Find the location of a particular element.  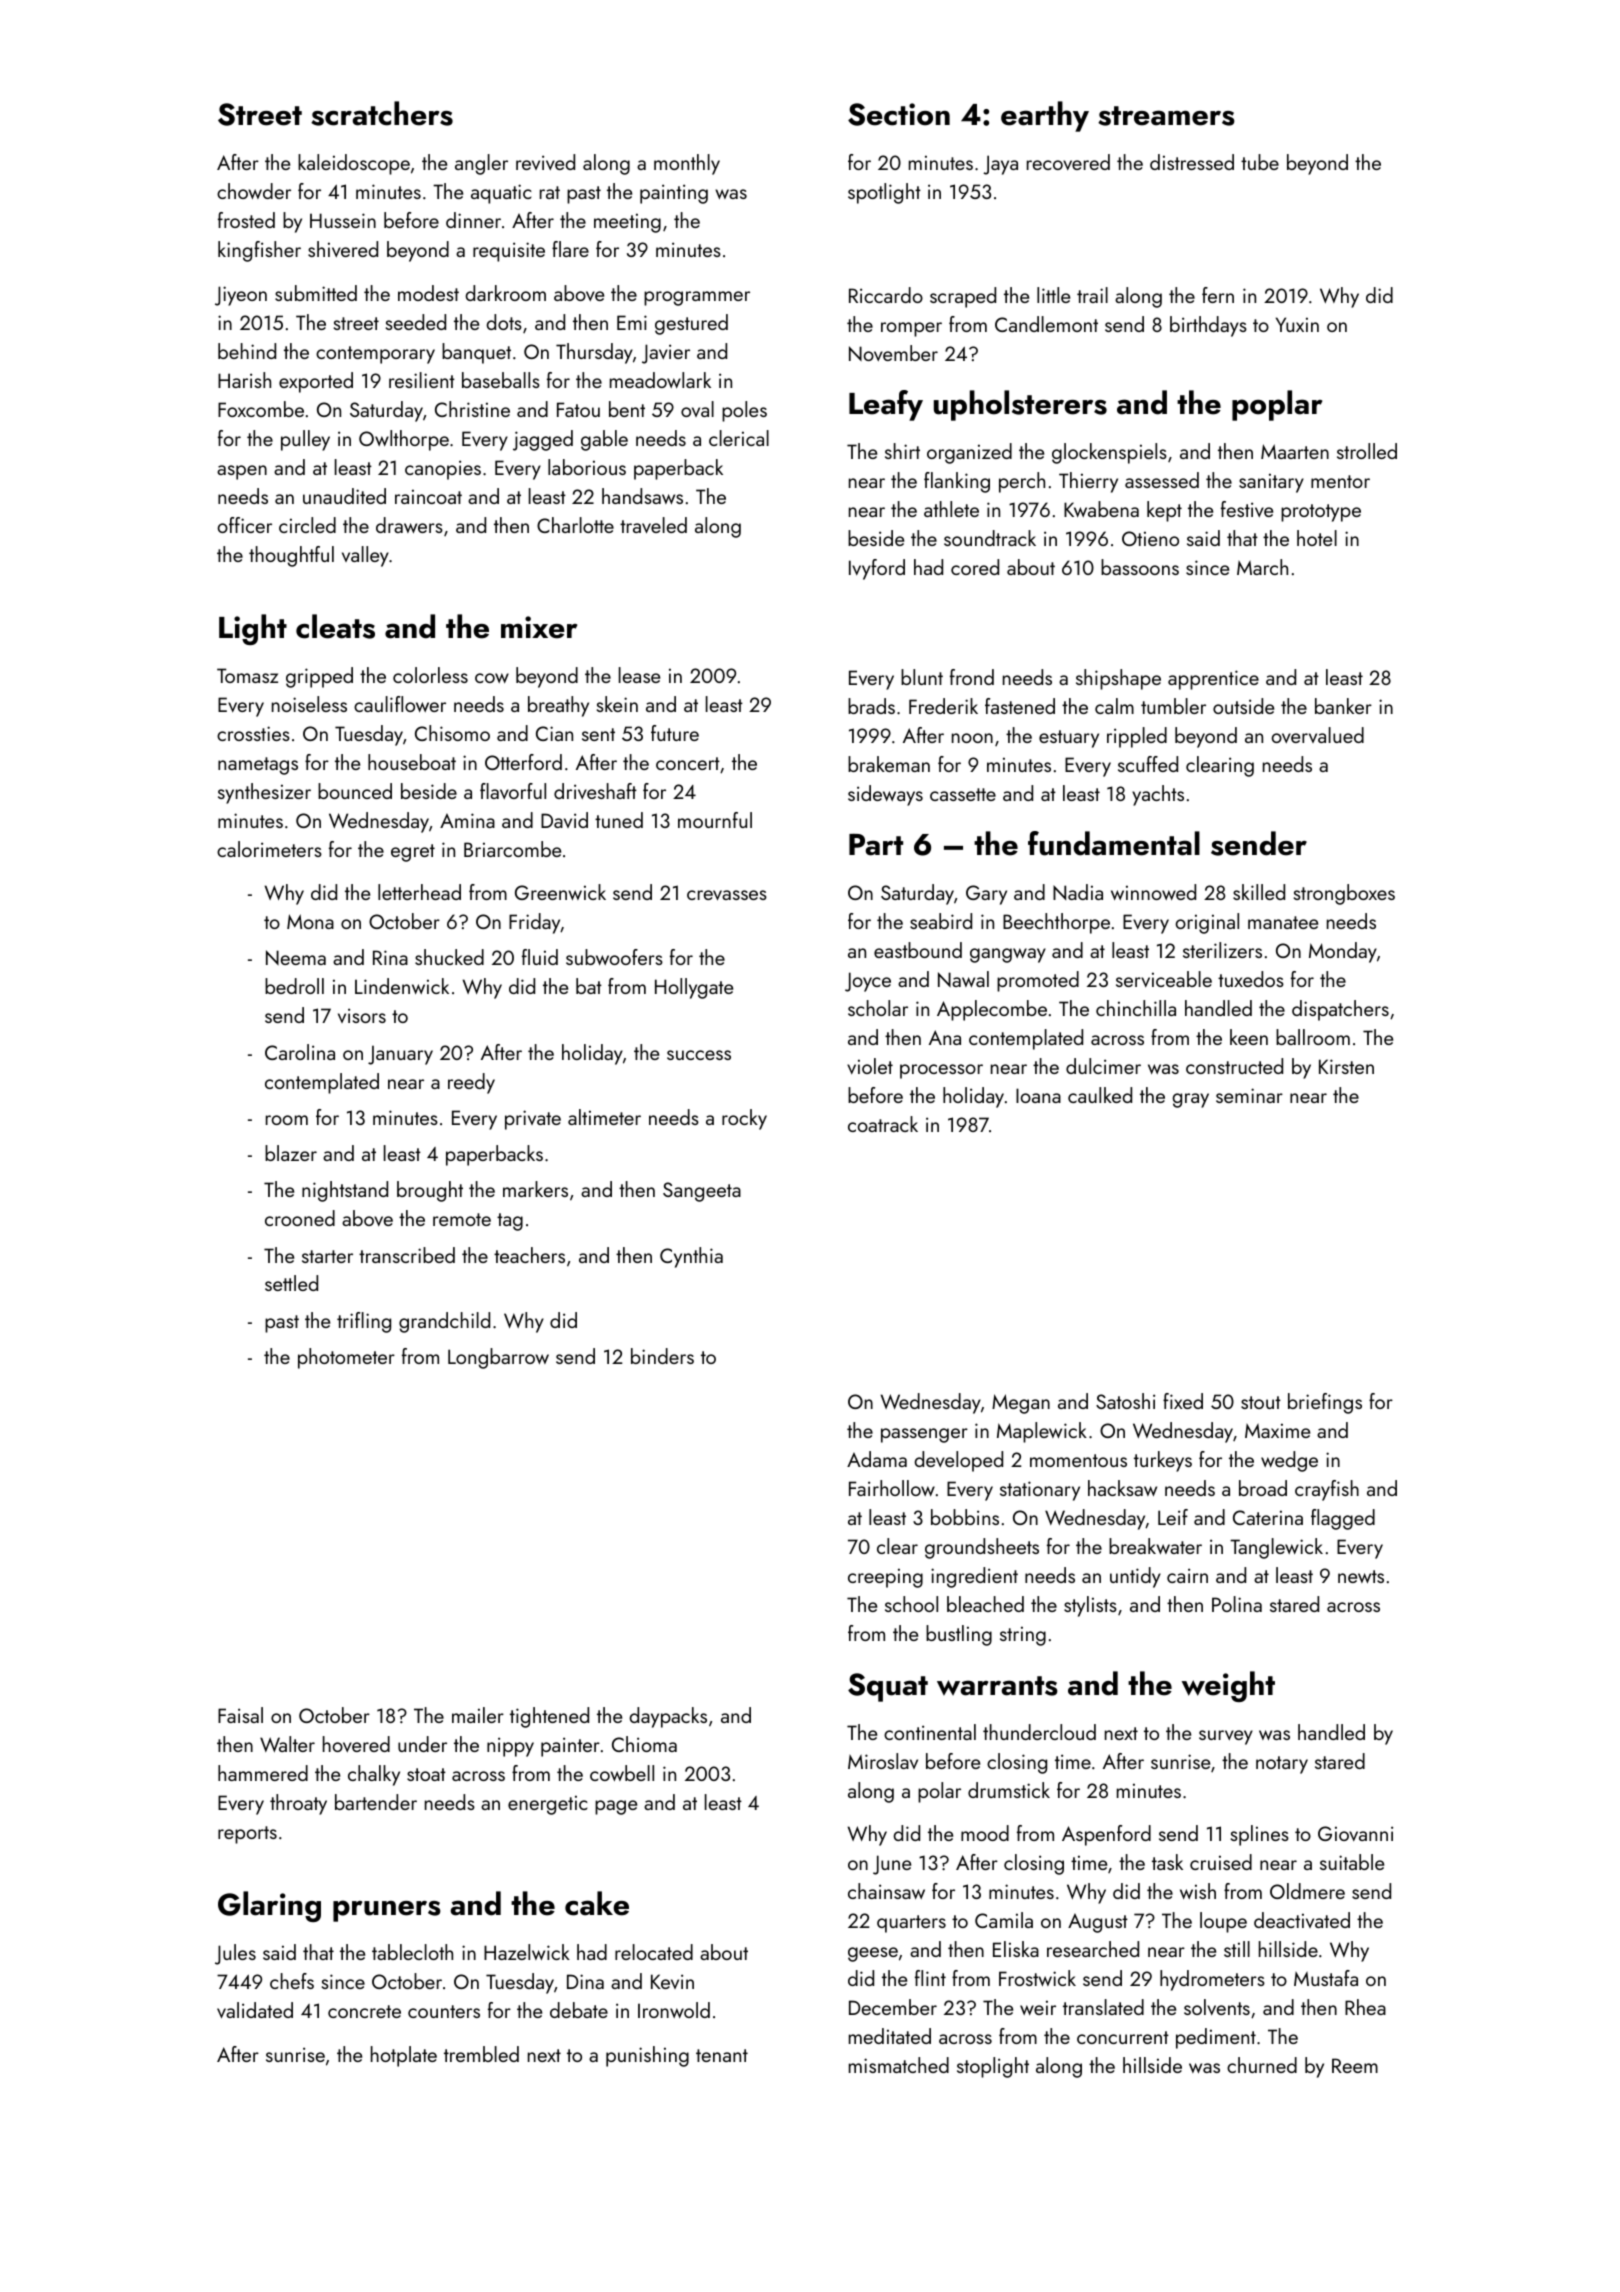

tube is located at coordinates (1260, 162).
